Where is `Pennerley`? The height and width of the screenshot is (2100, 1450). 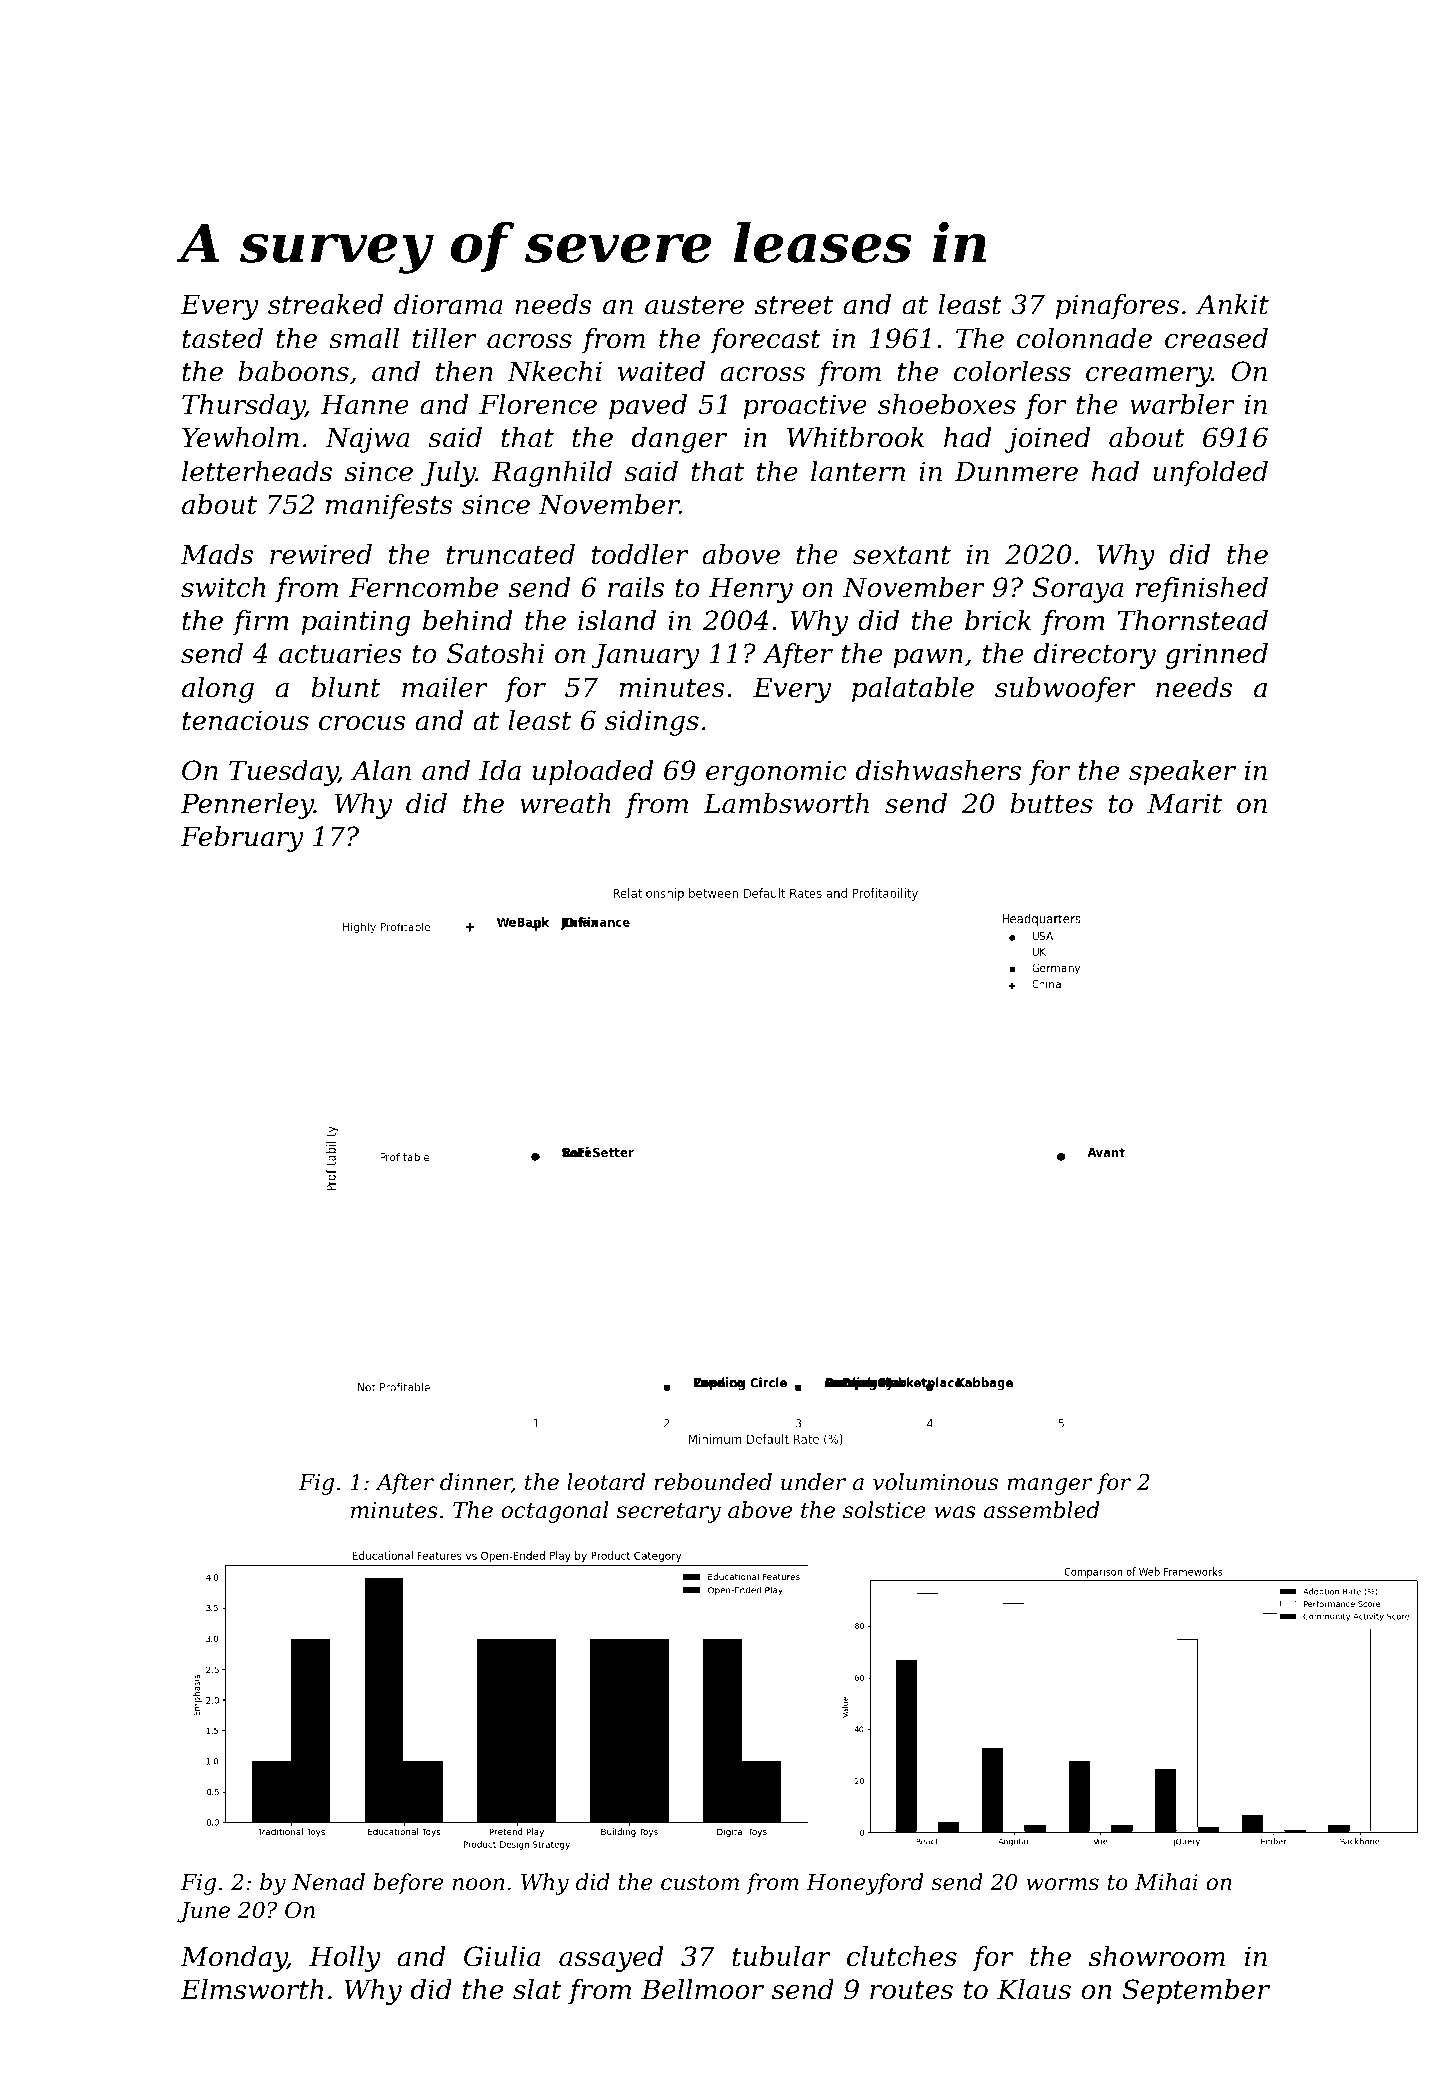
Pennerley is located at coordinates (247, 806).
